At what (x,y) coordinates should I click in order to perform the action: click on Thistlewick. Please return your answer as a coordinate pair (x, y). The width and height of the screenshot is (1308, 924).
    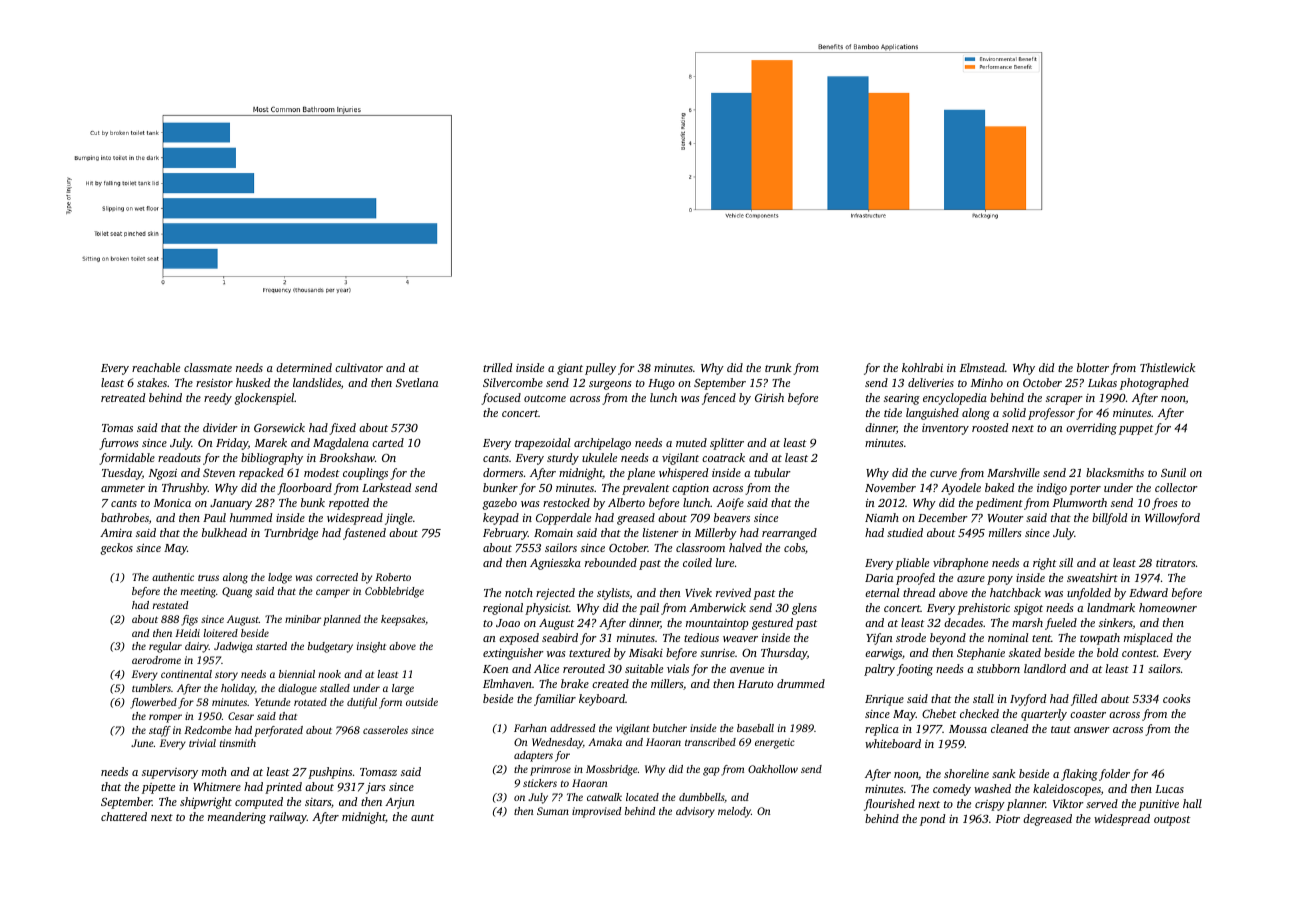
    Looking at the image, I should click on (1167, 367).
